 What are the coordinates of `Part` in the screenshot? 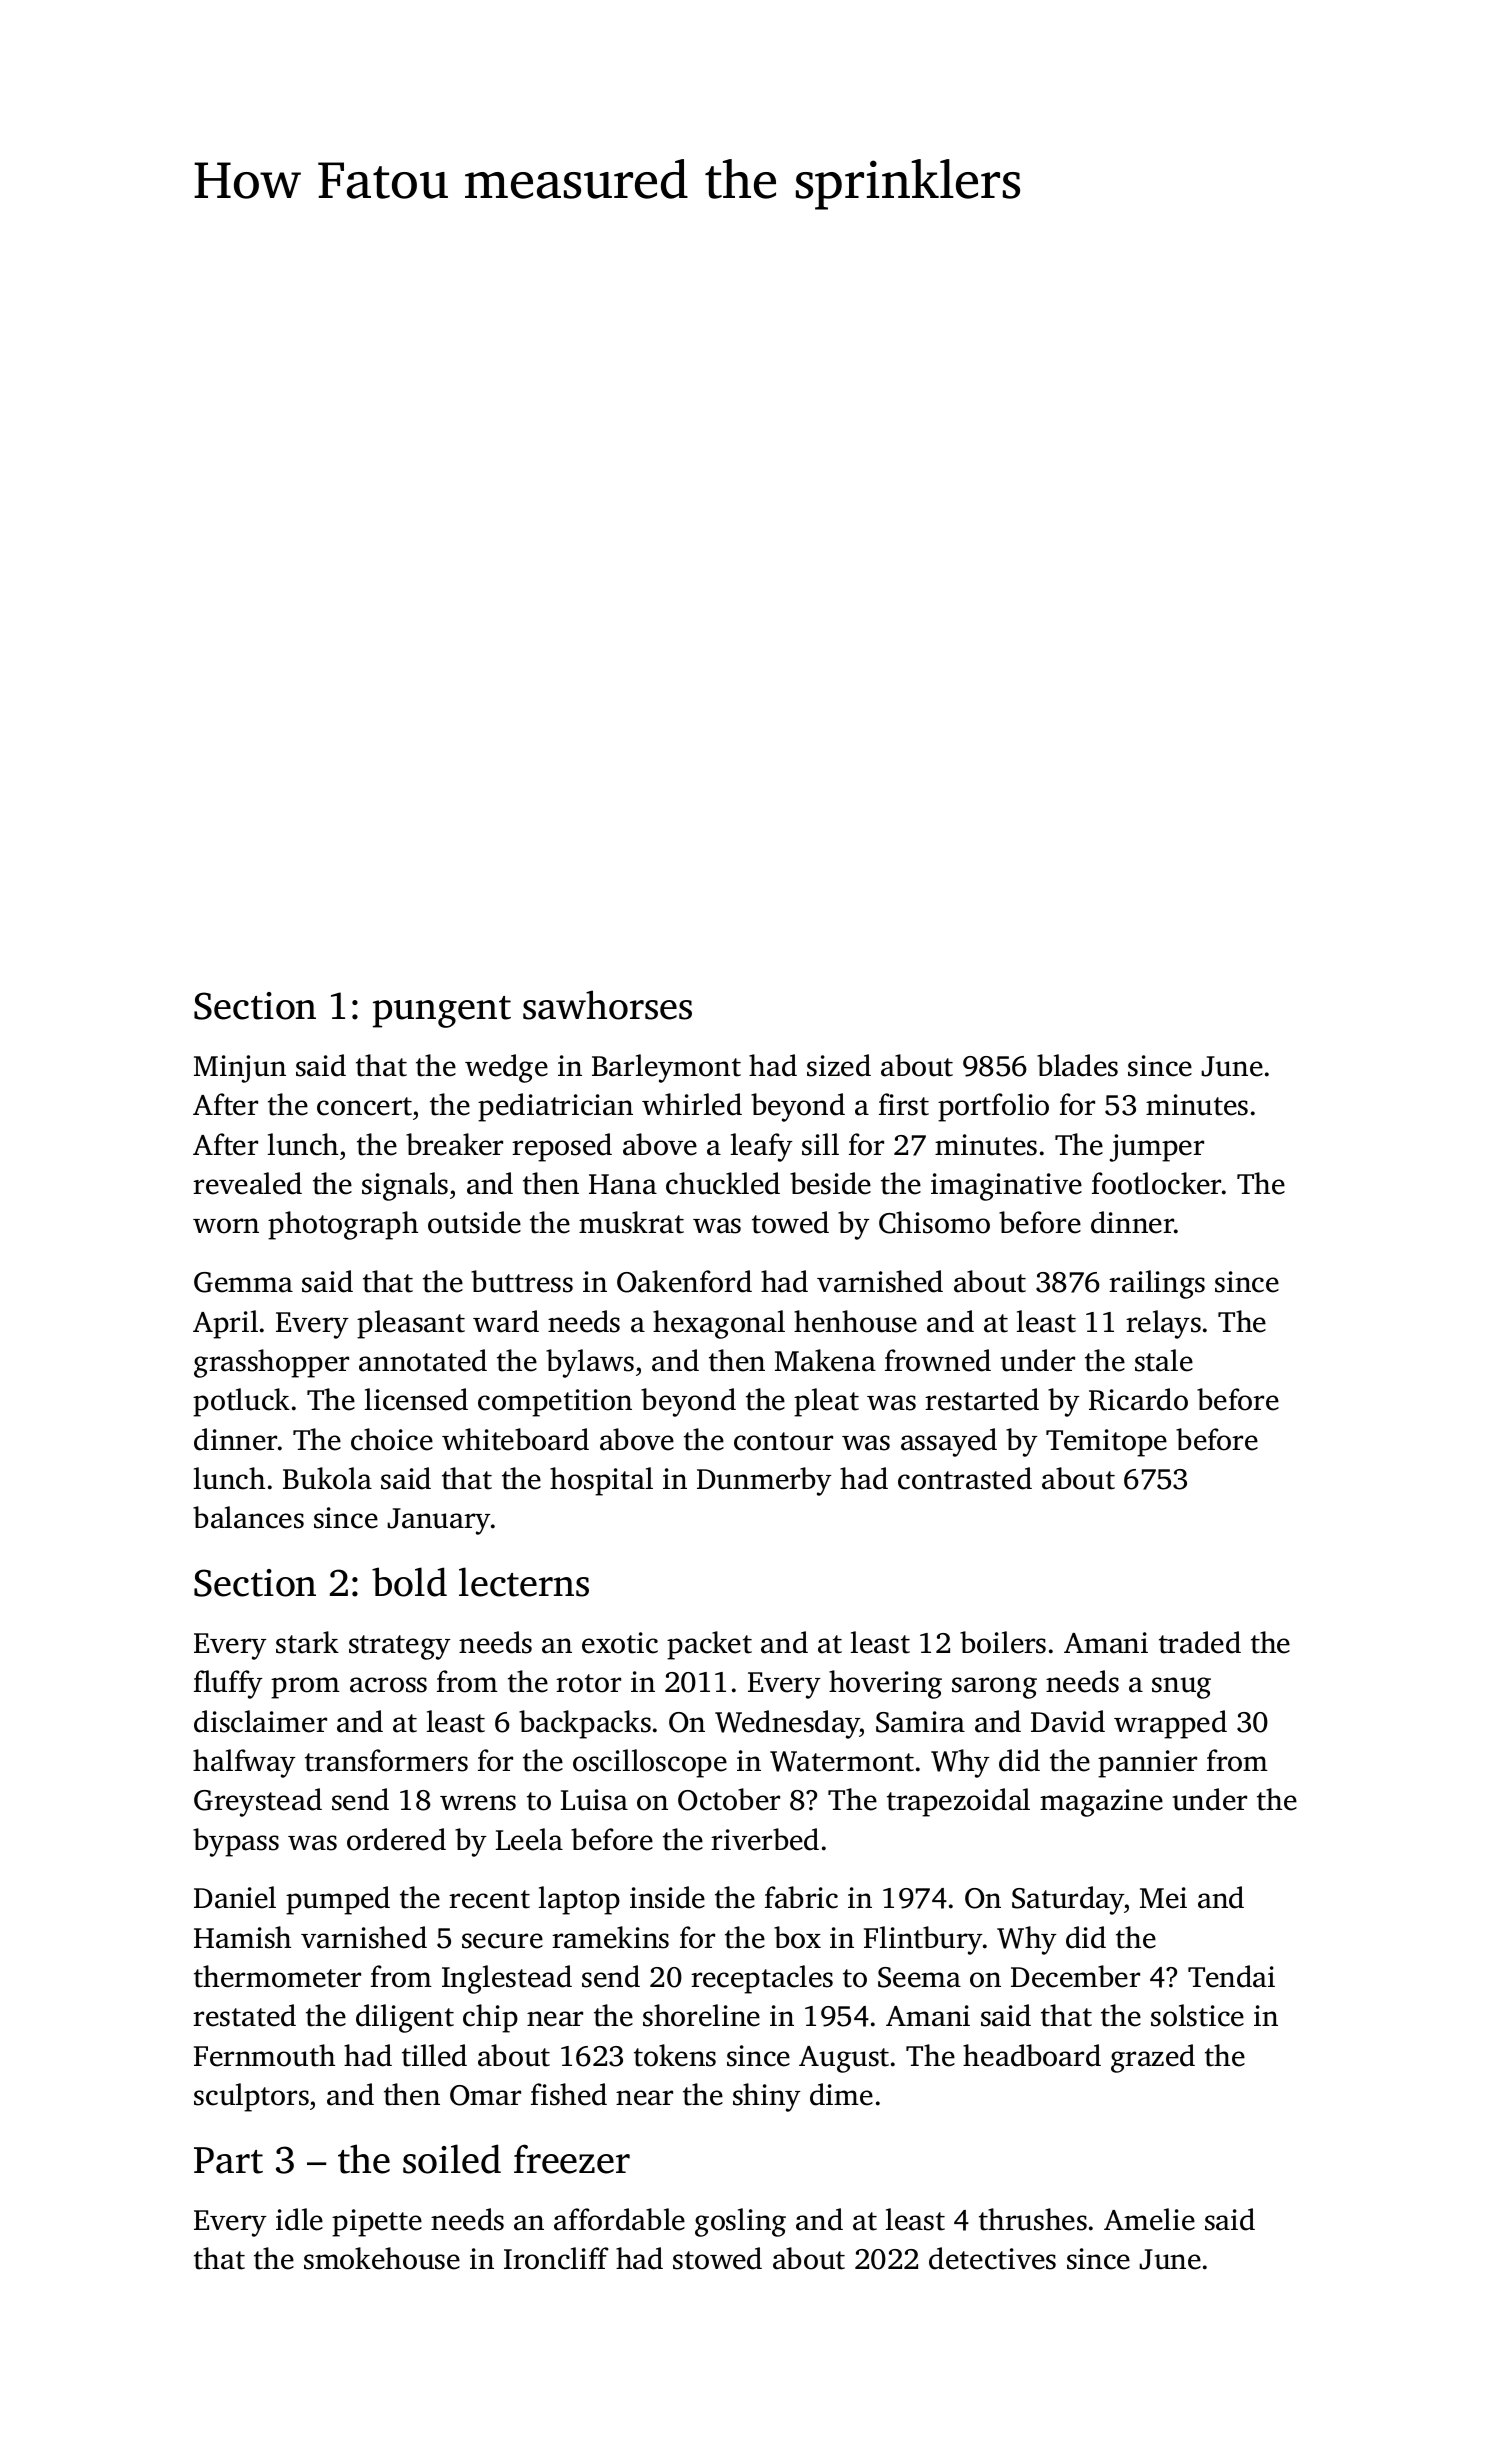 It's located at (228, 2160).
